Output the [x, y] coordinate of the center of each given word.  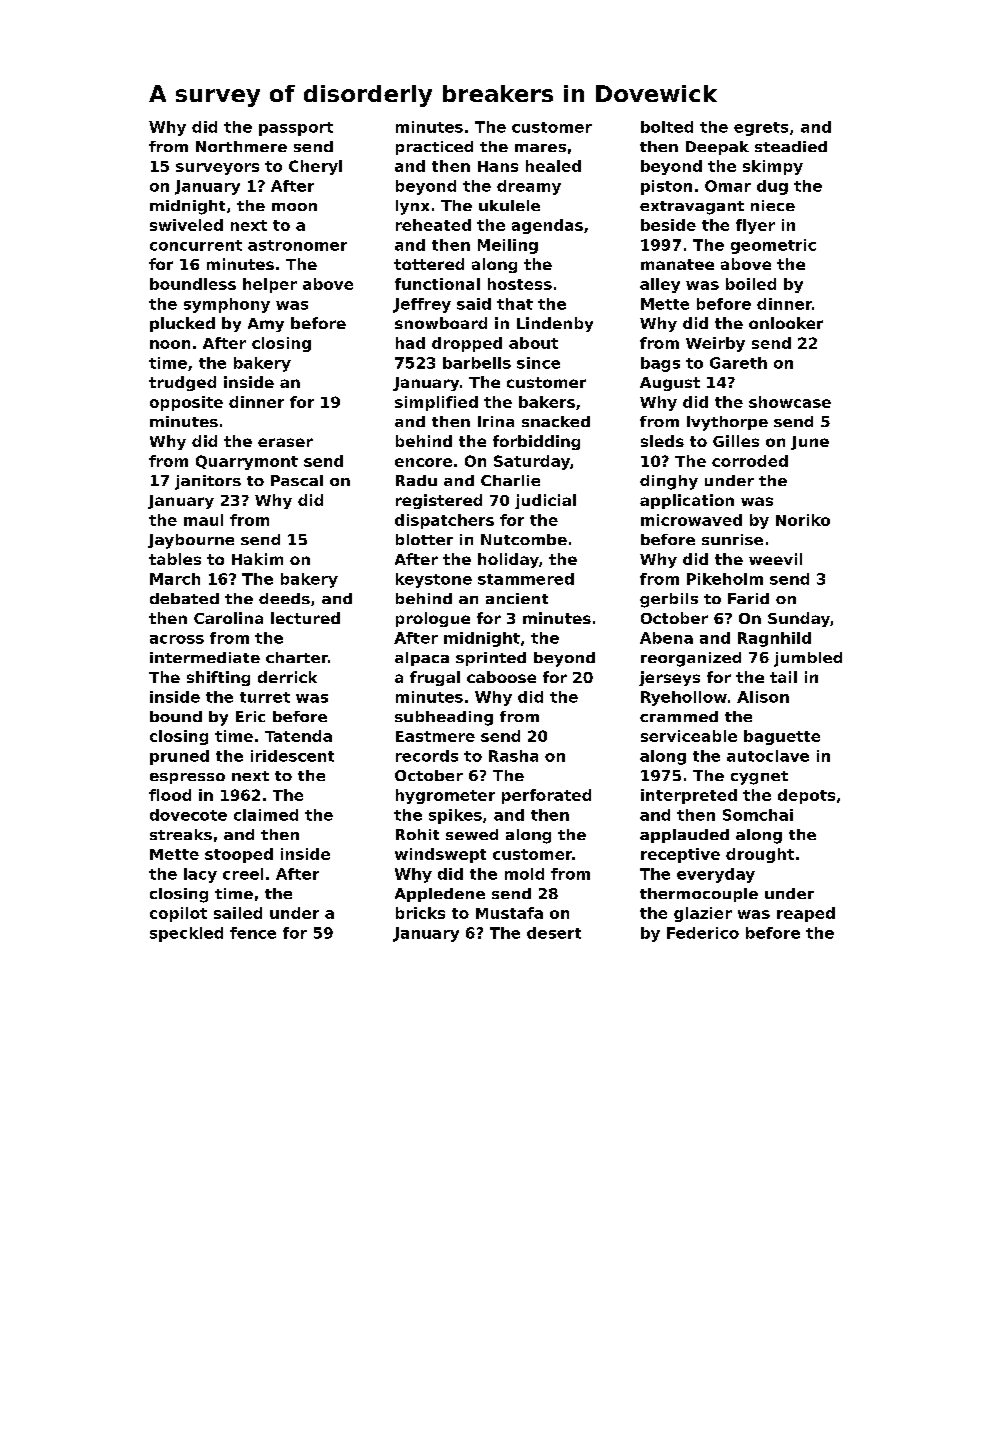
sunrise [732, 539]
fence [253, 933]
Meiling [508, 246]
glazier [703, 914]
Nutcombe [524, 539]
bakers [547, 402]
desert [554, 933]
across [177, 639]
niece [773, 205]
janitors [208, 482]
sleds [662, 441]
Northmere [241, 146]
